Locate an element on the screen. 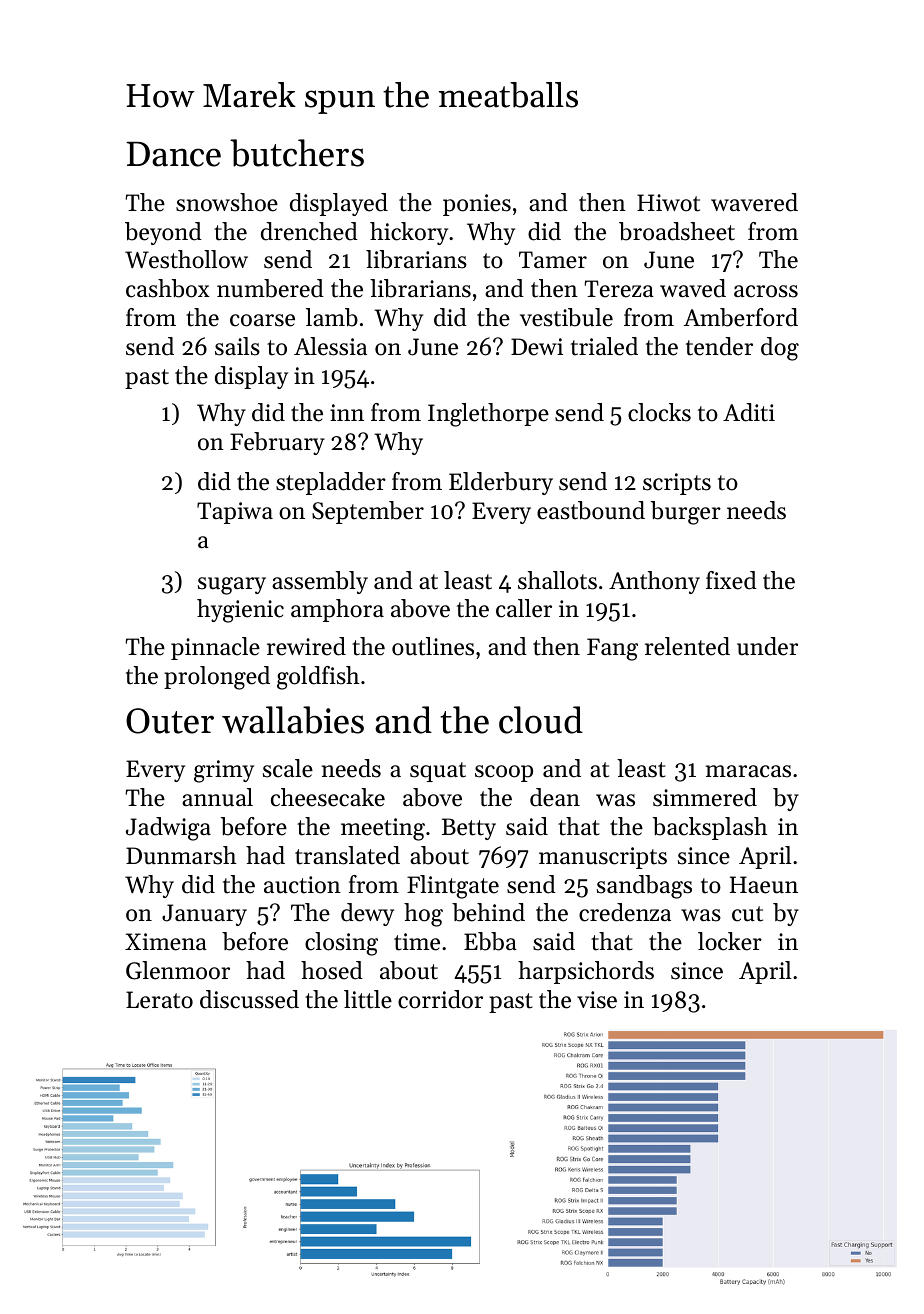 The image size is (924, 1314). Tapiwa is located at coordinates (235, 513).
